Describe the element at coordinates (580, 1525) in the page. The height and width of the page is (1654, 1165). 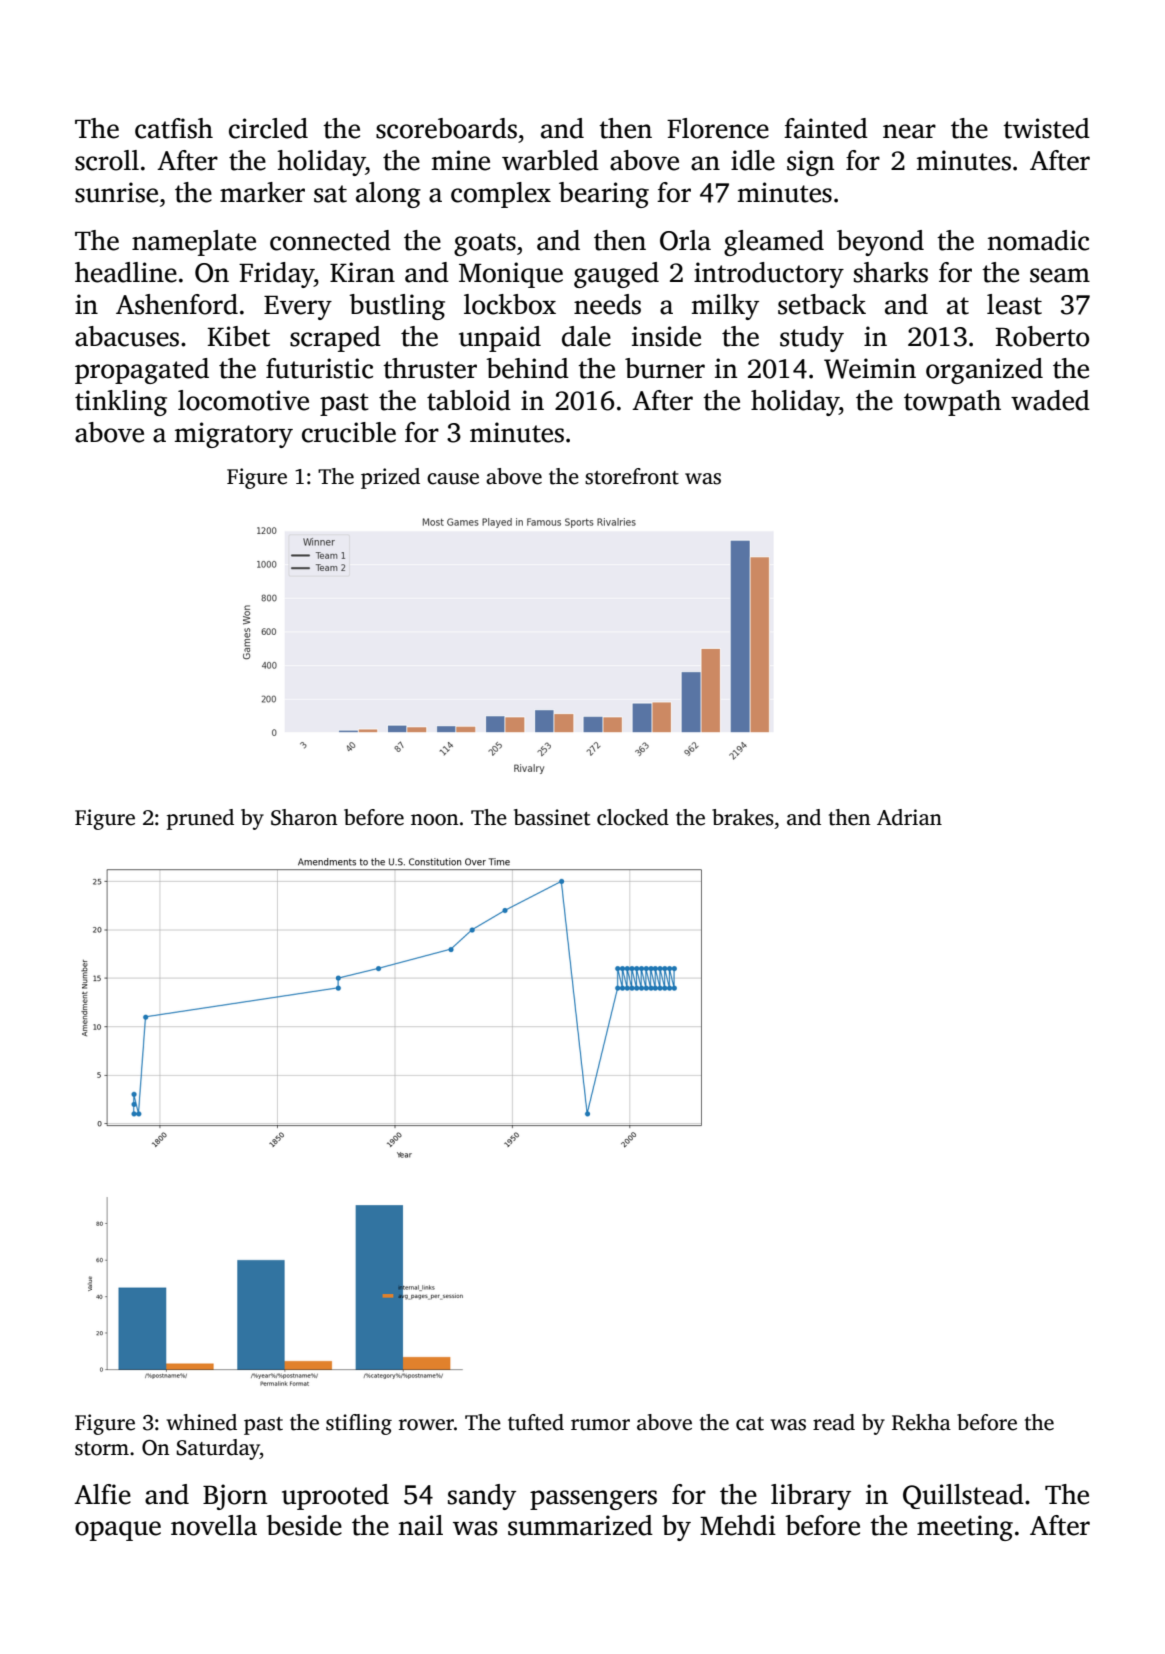
I see `summarized` at that location.
